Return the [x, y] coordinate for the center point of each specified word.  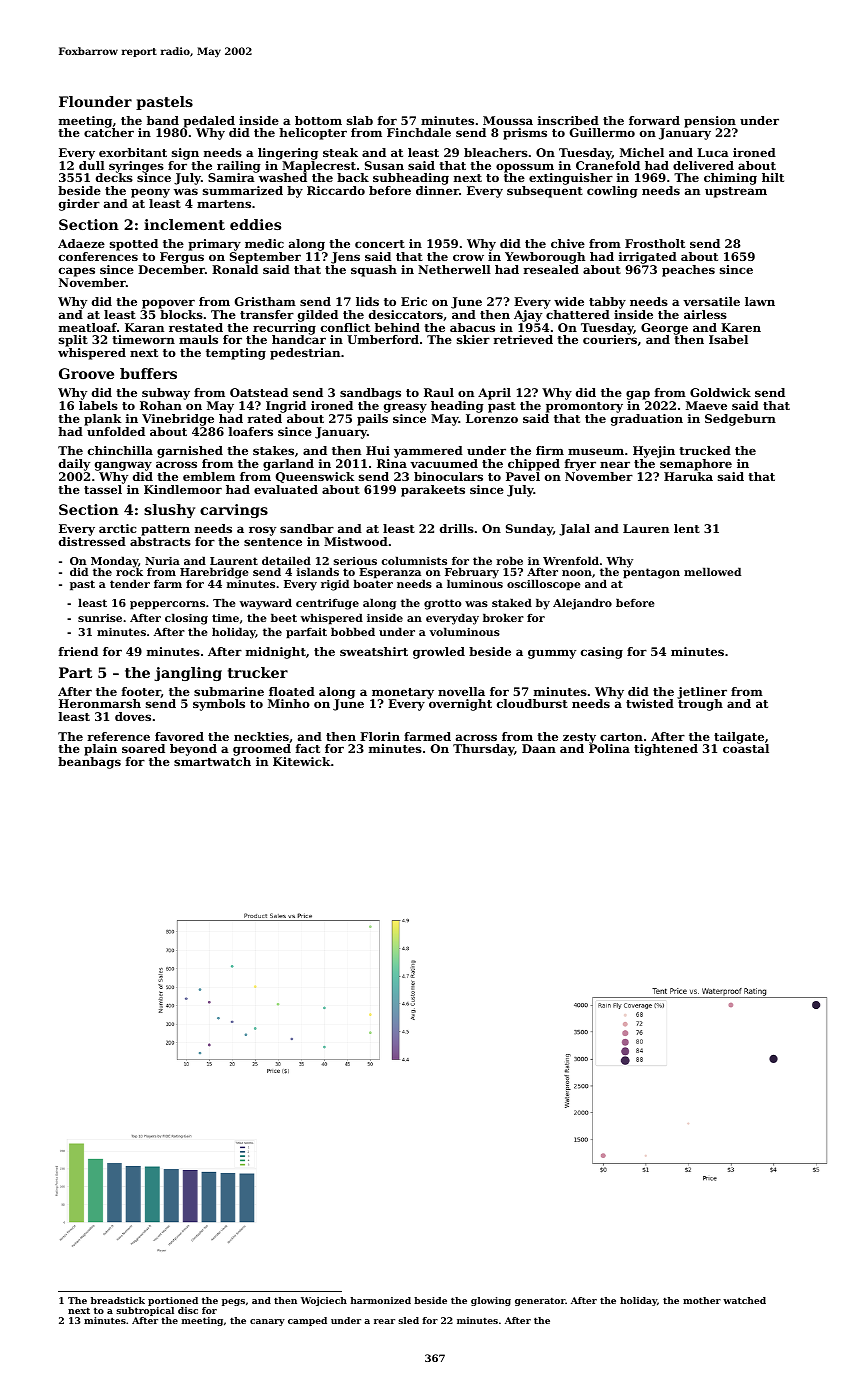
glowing [491, 1301]
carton [621, 737]
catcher [109, 132]
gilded [318, 316]
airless [705, 314]
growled [439, 653]
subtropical [145, 1311]
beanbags [89, 763]
